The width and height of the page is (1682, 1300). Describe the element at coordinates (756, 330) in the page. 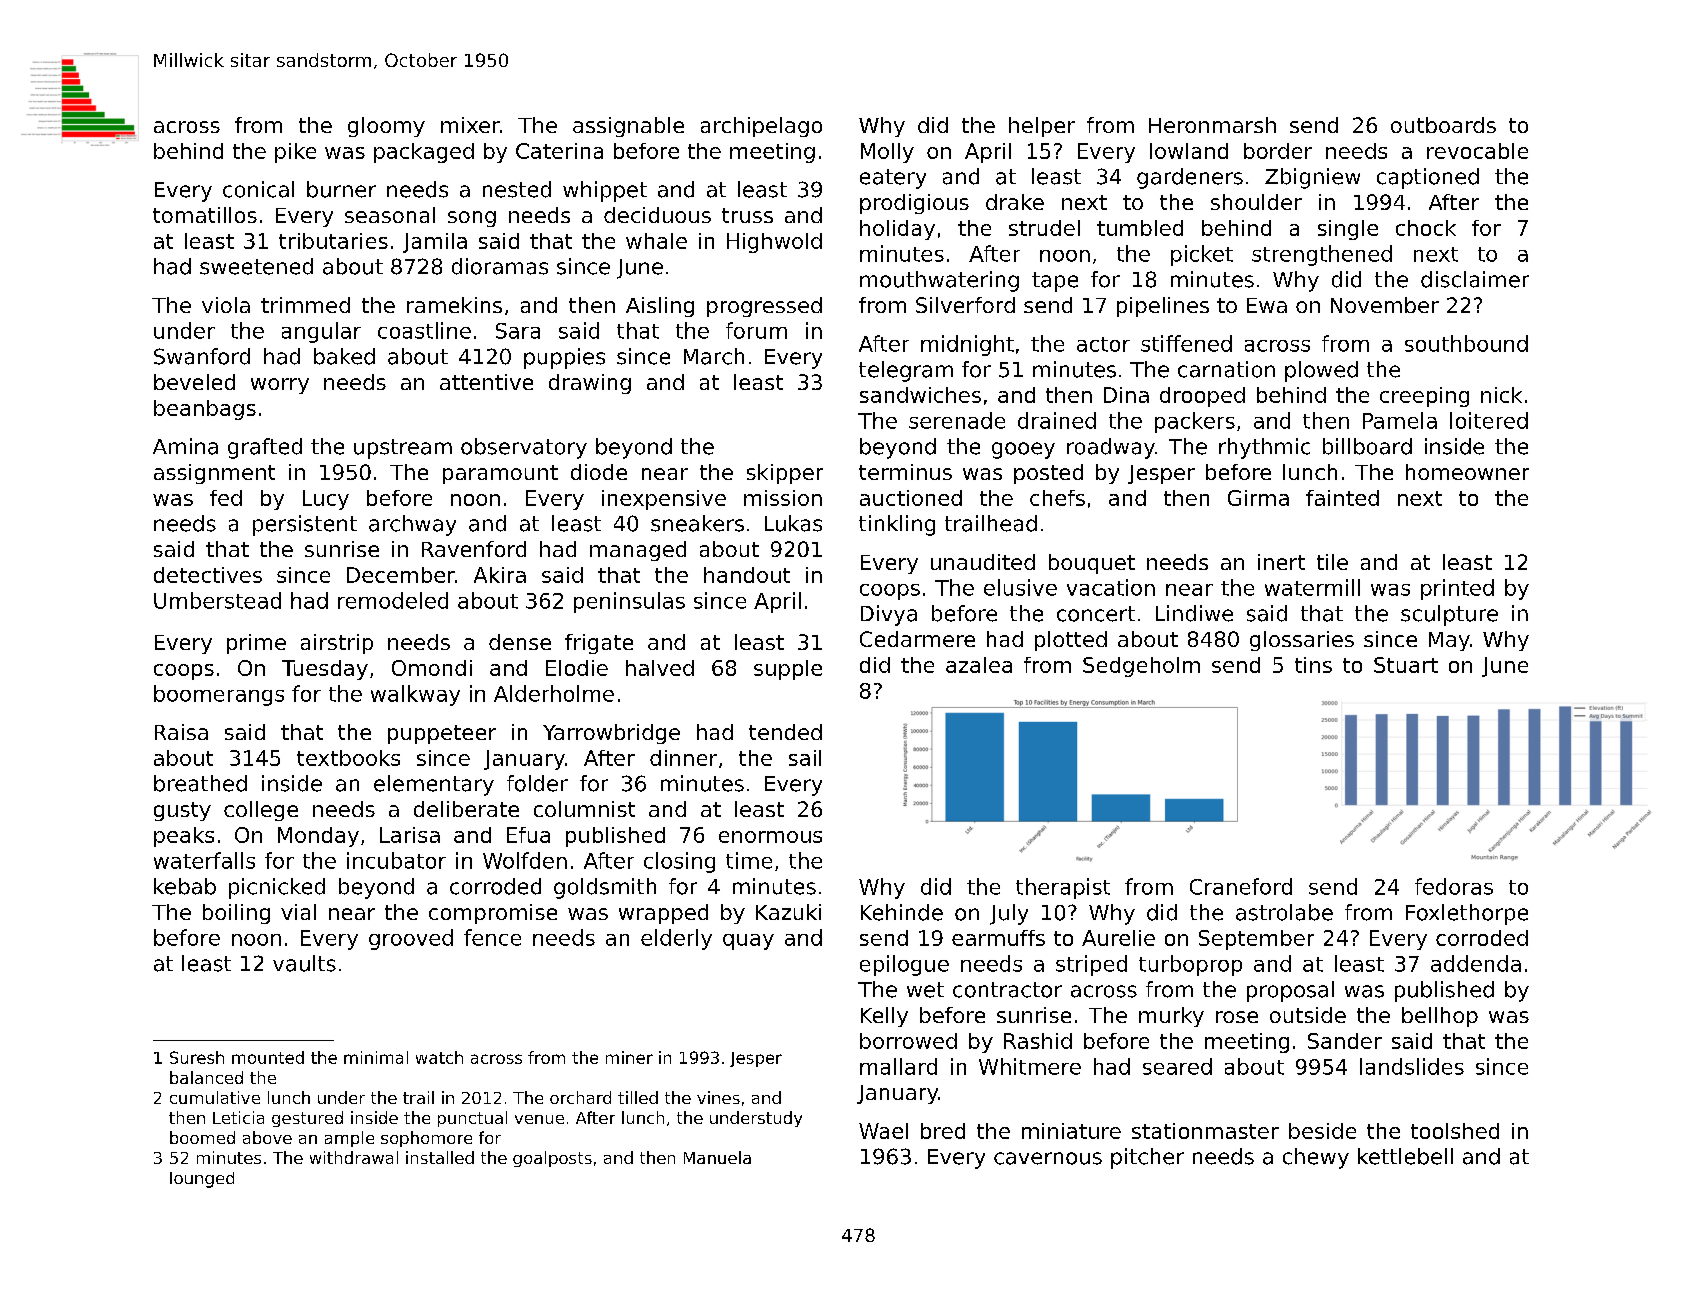

I see `forum` at that location.
